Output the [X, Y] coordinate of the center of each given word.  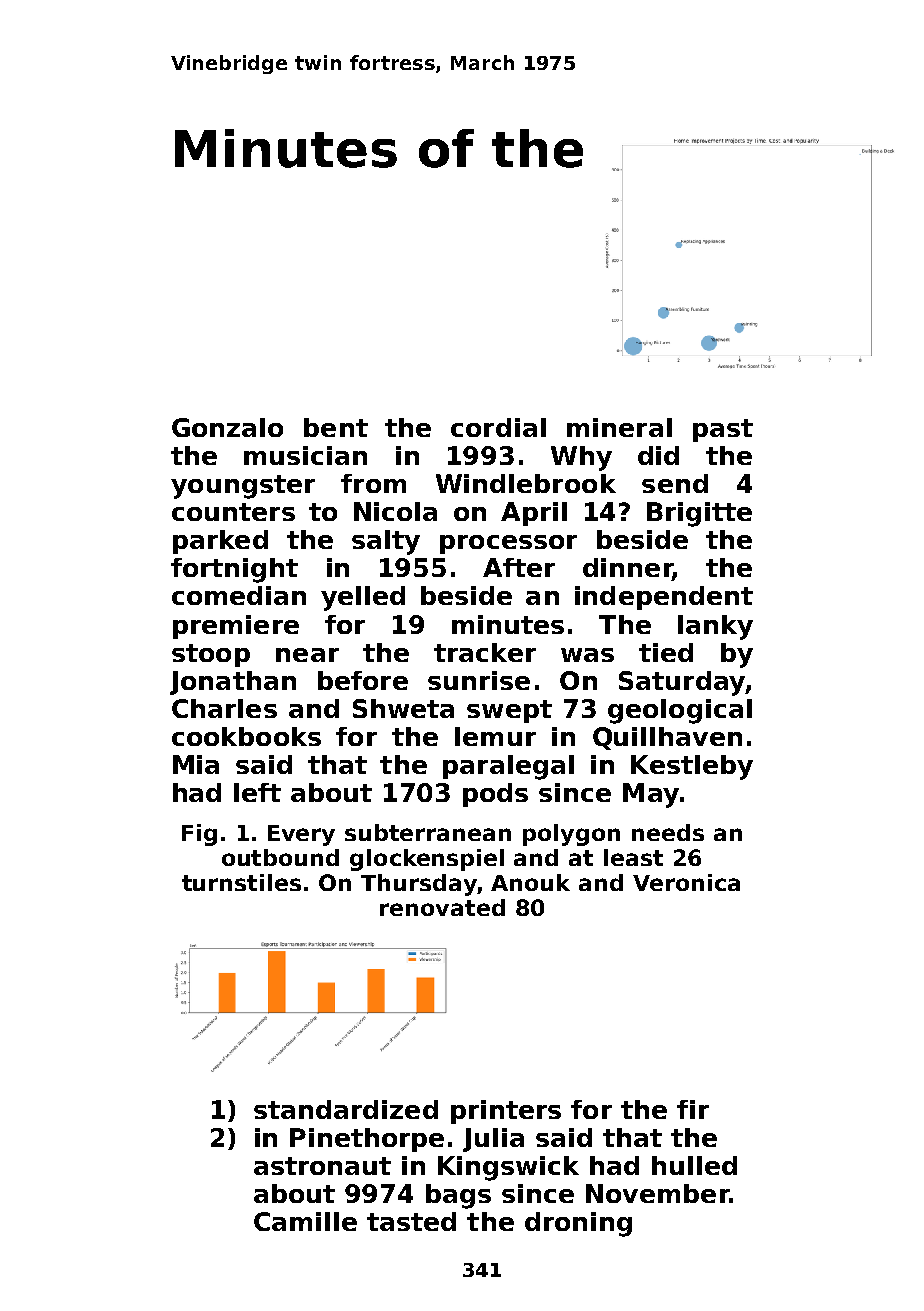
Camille [305, 1221]
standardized [346, 1109]
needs [668, 832]
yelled [363, 598]
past [723, 430]
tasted [411, 1221]
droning [578, 1224]
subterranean [428, 832]
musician [305, 455]
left [257, 792]
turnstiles [241, 882]
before [363, 680]
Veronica [686, 882]
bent [336, 427]
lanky [715, 627]
